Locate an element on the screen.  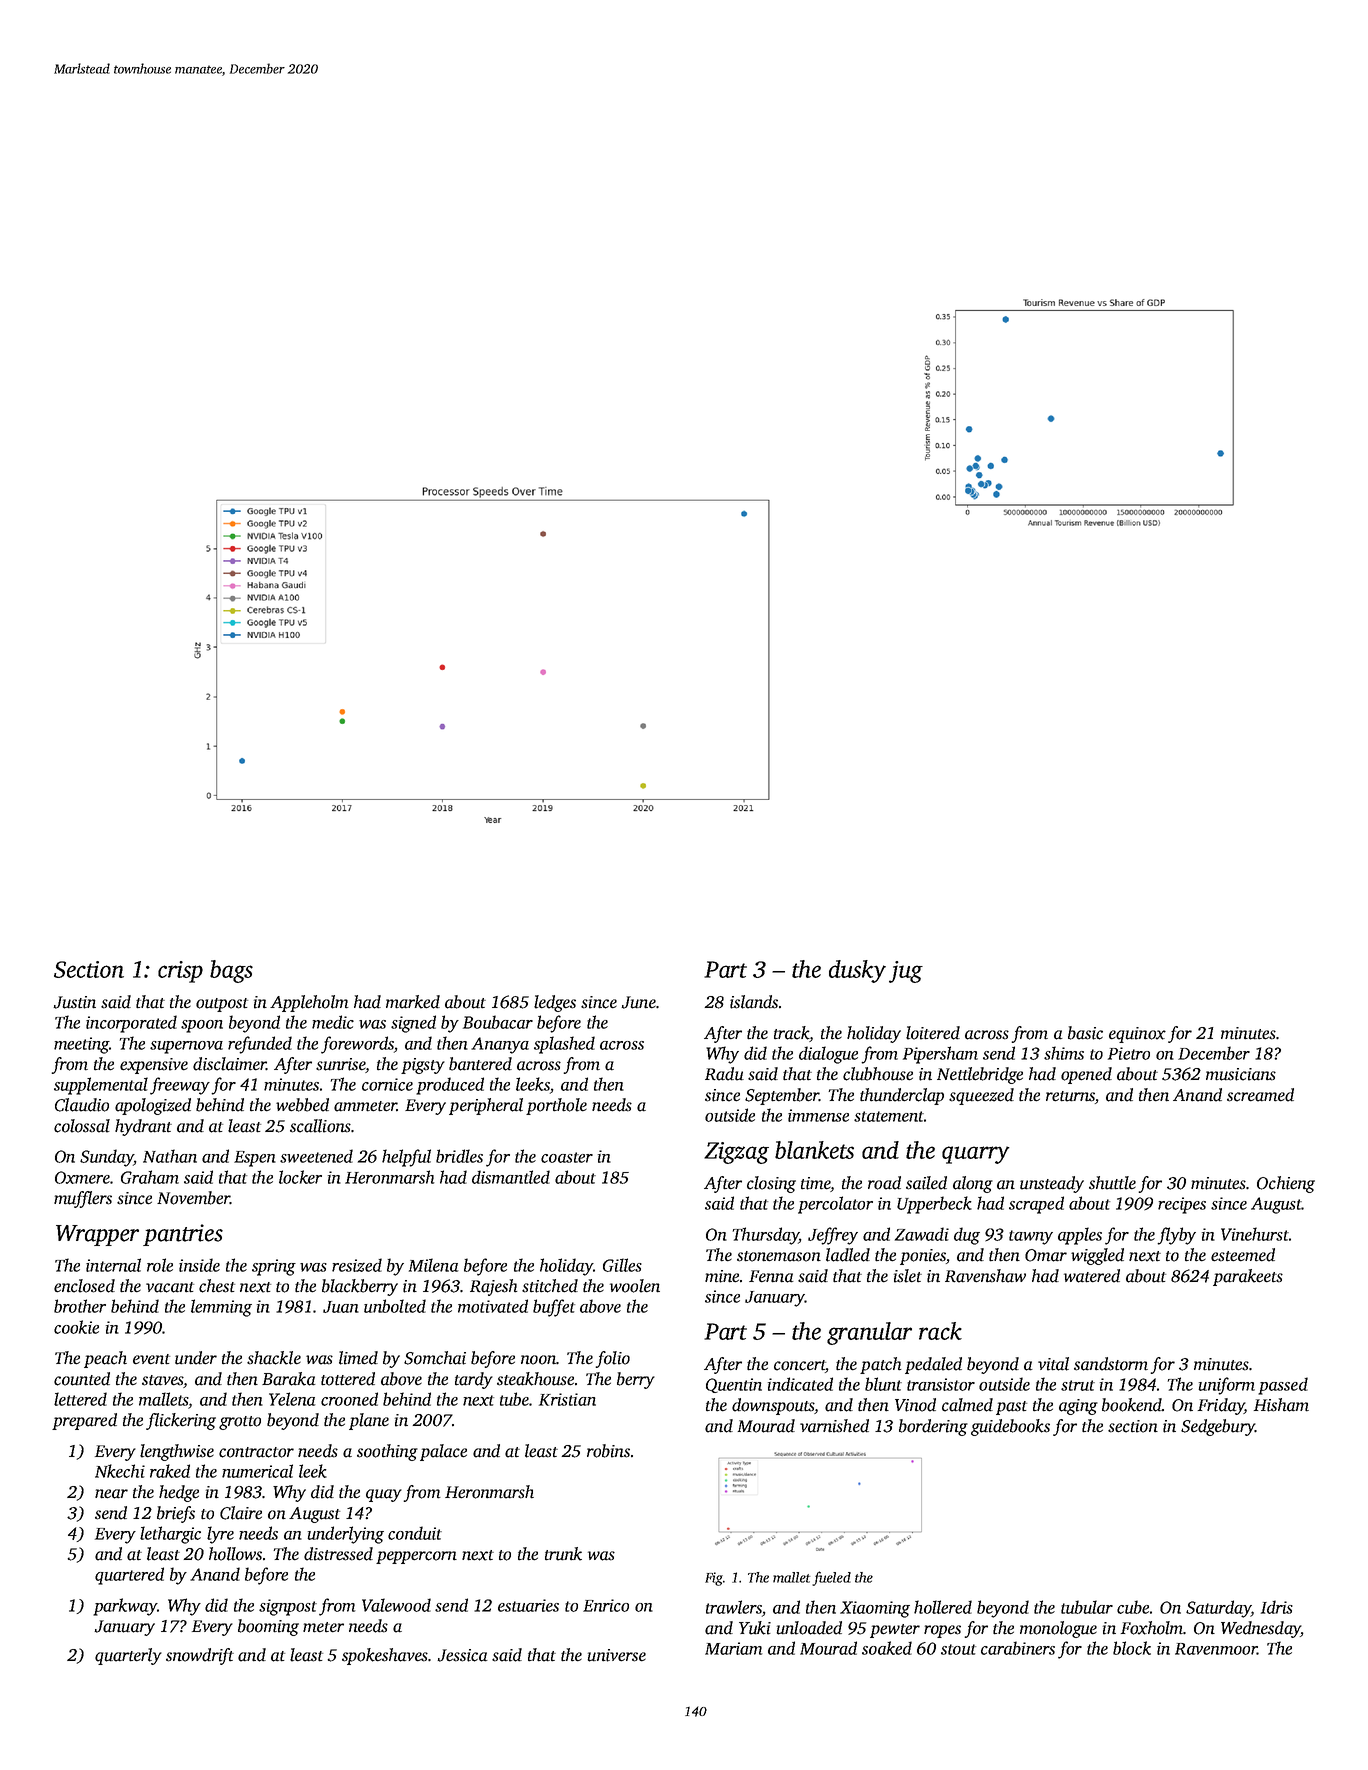
hollows is located at coordinates (235, 1554).
